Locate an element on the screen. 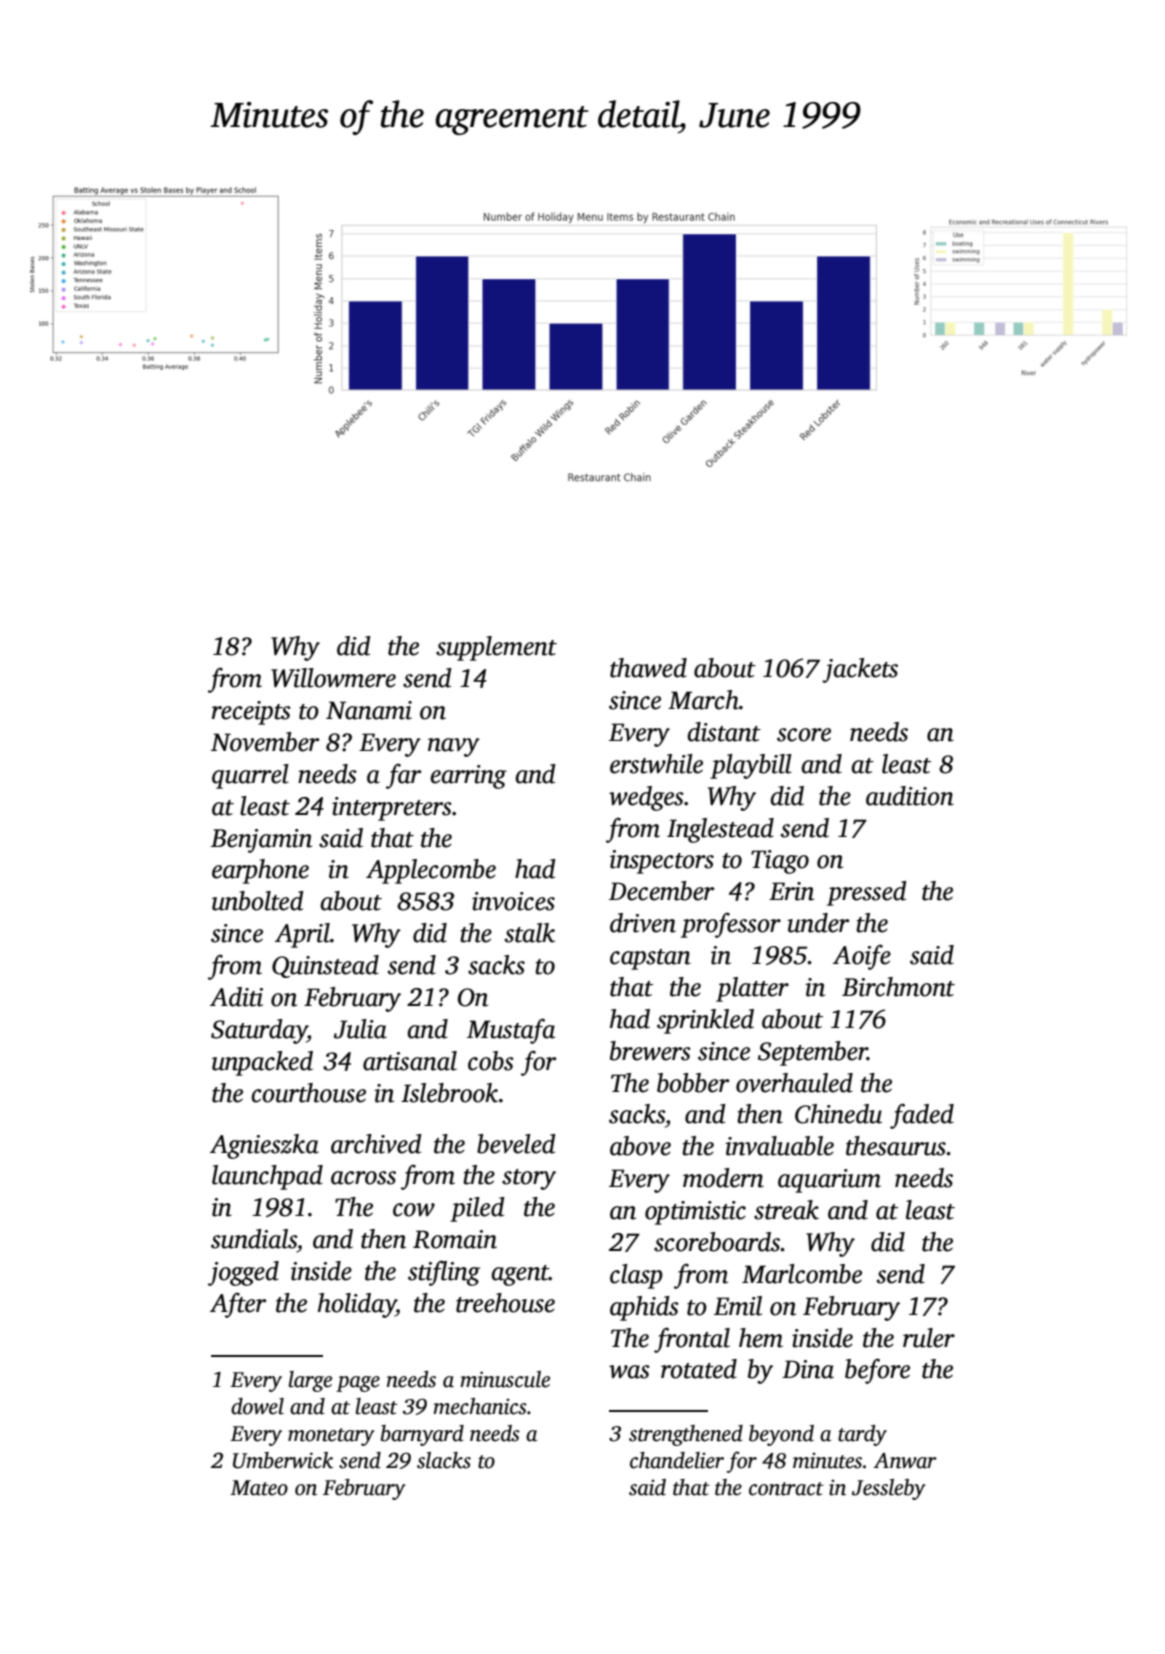  monetary is located at coordinates (331, 1437).
